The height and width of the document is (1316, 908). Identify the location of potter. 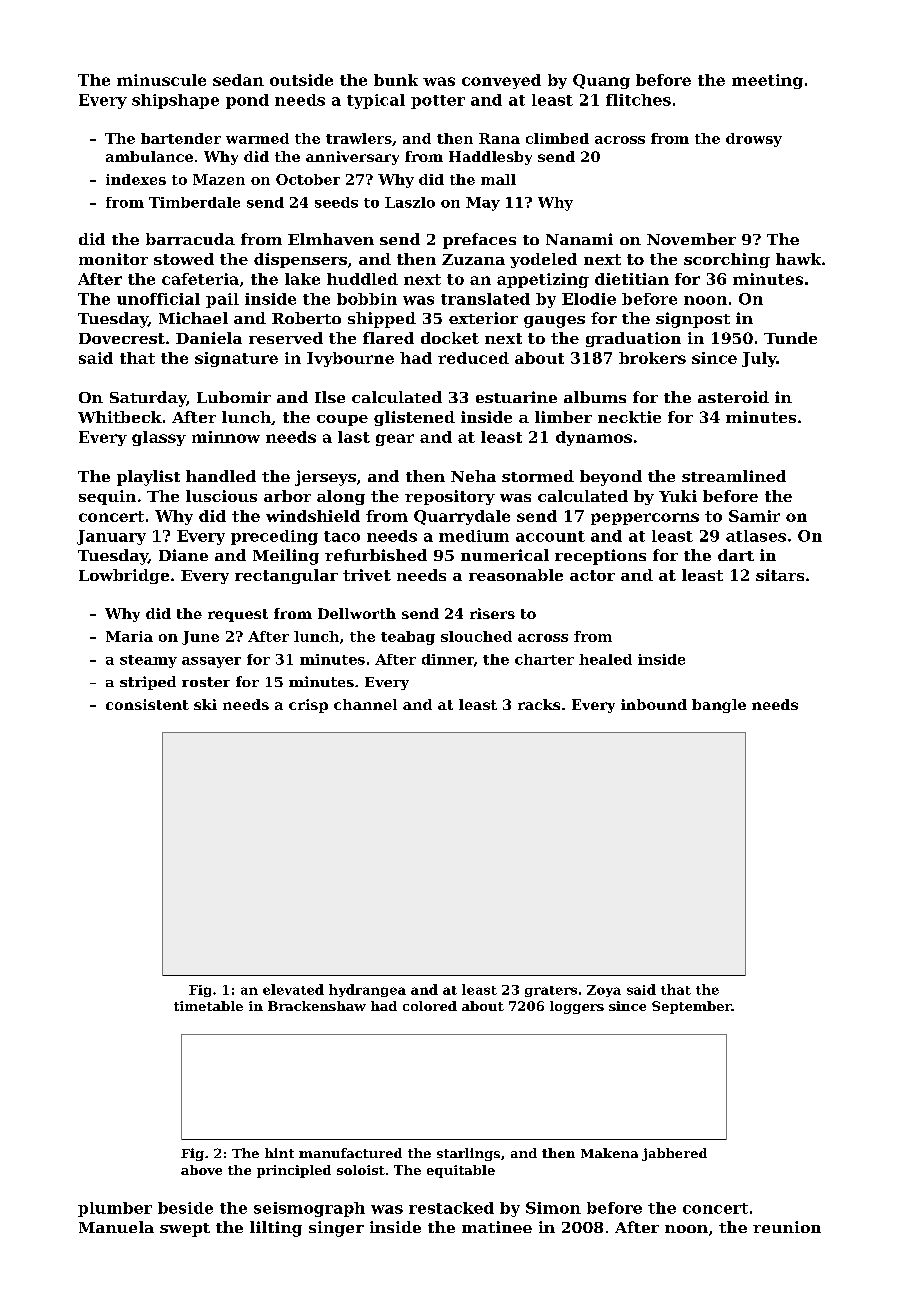
(438, 102).
